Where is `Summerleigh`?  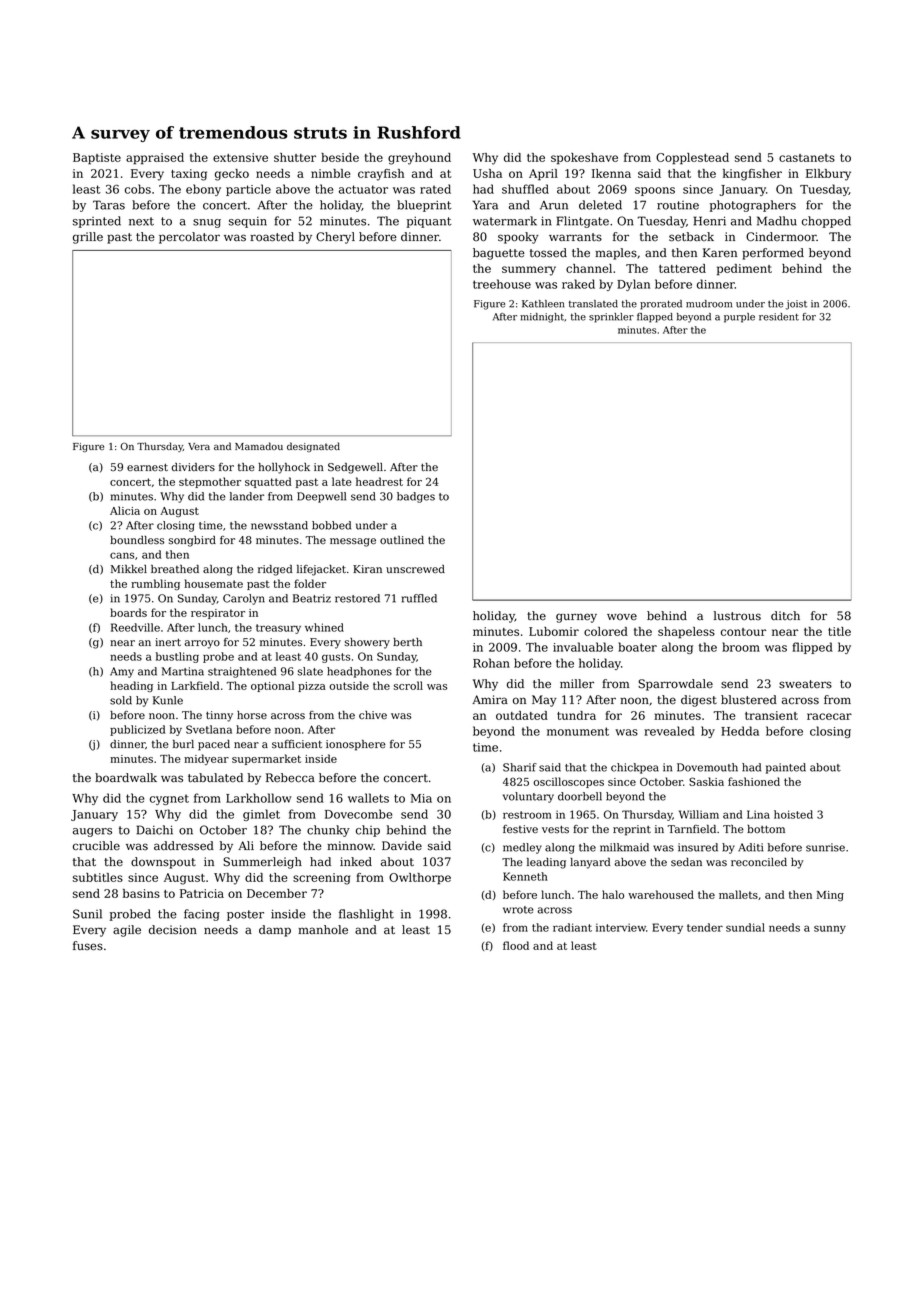
Summerleigh is located at coordinates (262, 863).
